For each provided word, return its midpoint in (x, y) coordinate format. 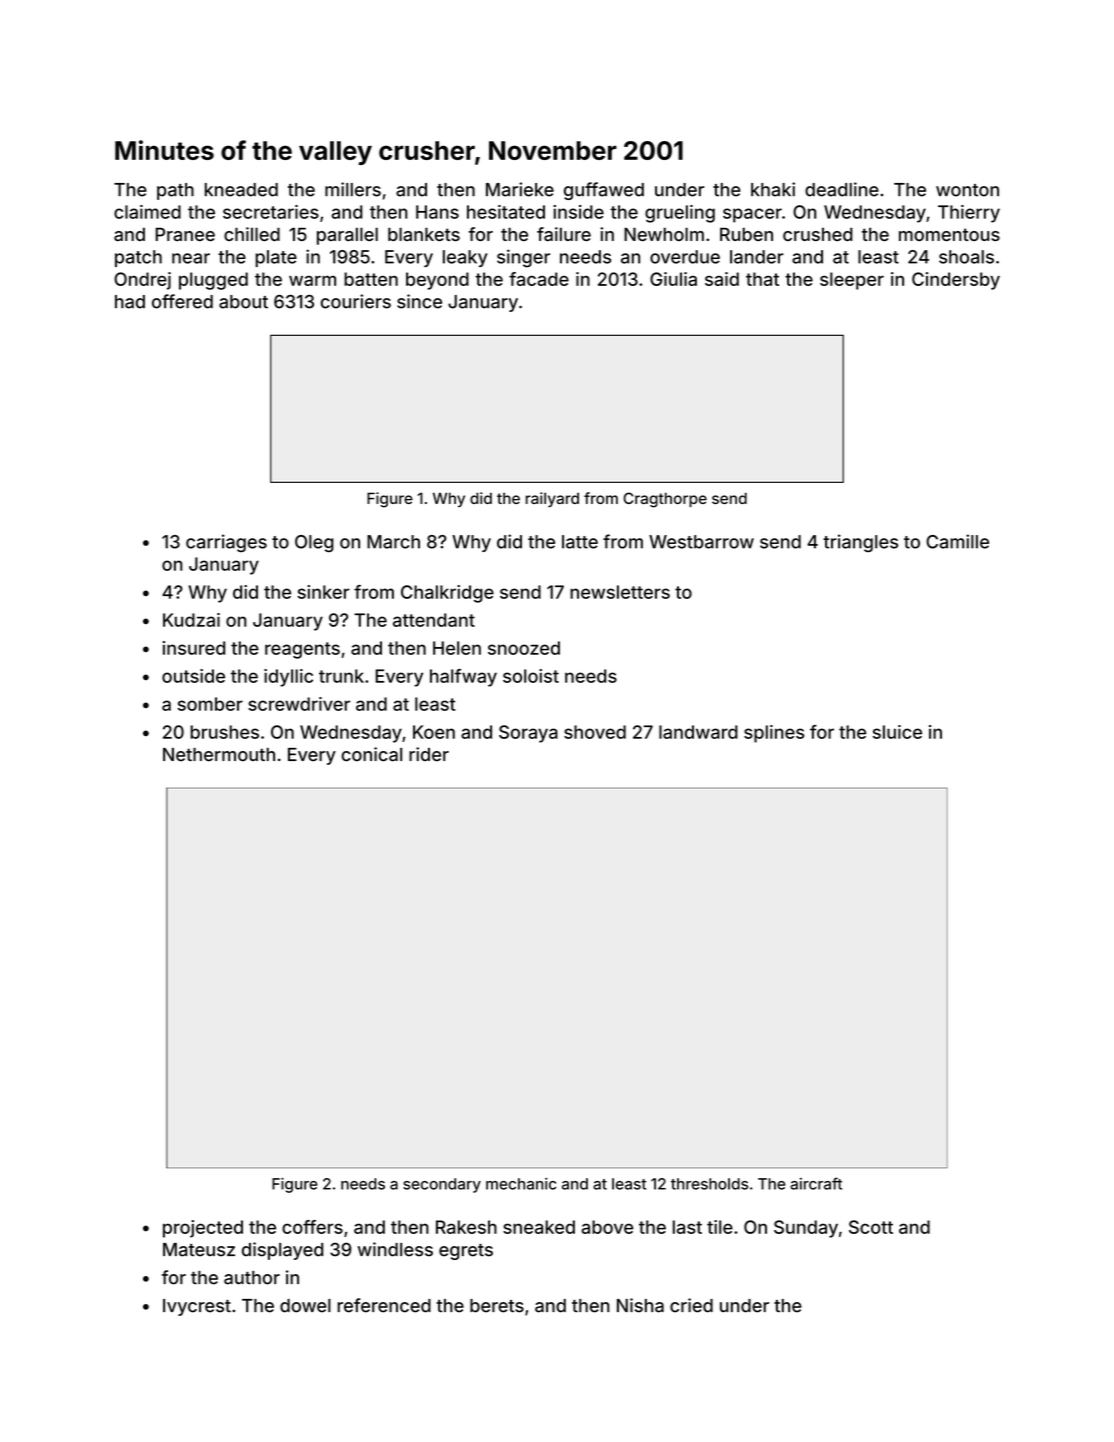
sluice (897, 732)
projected (203, 1229)
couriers (356, 301)
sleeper (852, 281)
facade (539, 279)
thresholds (709, 1184)
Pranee (185, 234)
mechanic (521, 1184)
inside (578, 212)
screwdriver (299, 704)
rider (429, 754)
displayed (282, 1251)
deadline (842, 189)
